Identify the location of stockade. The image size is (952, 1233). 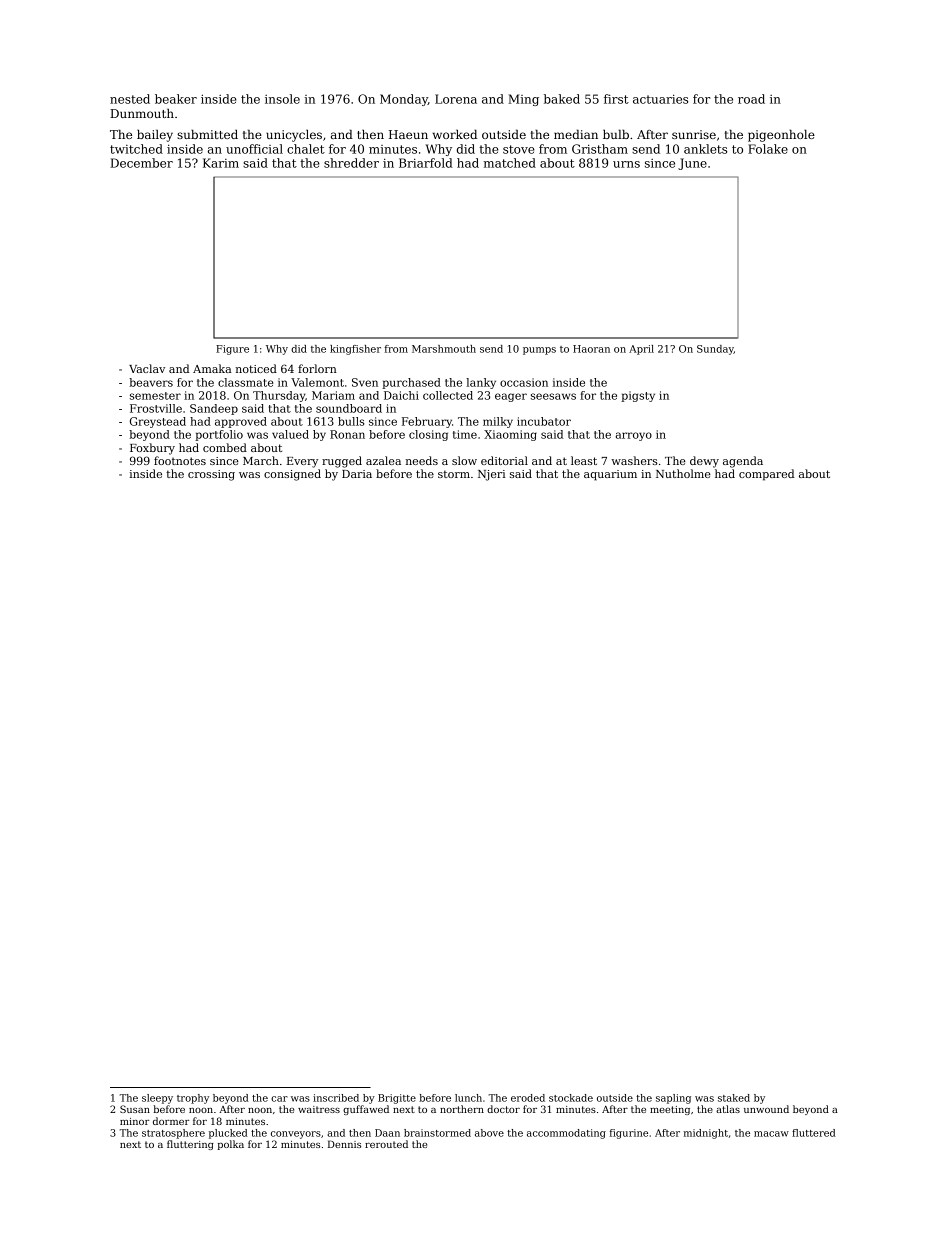
(571, 1098).
